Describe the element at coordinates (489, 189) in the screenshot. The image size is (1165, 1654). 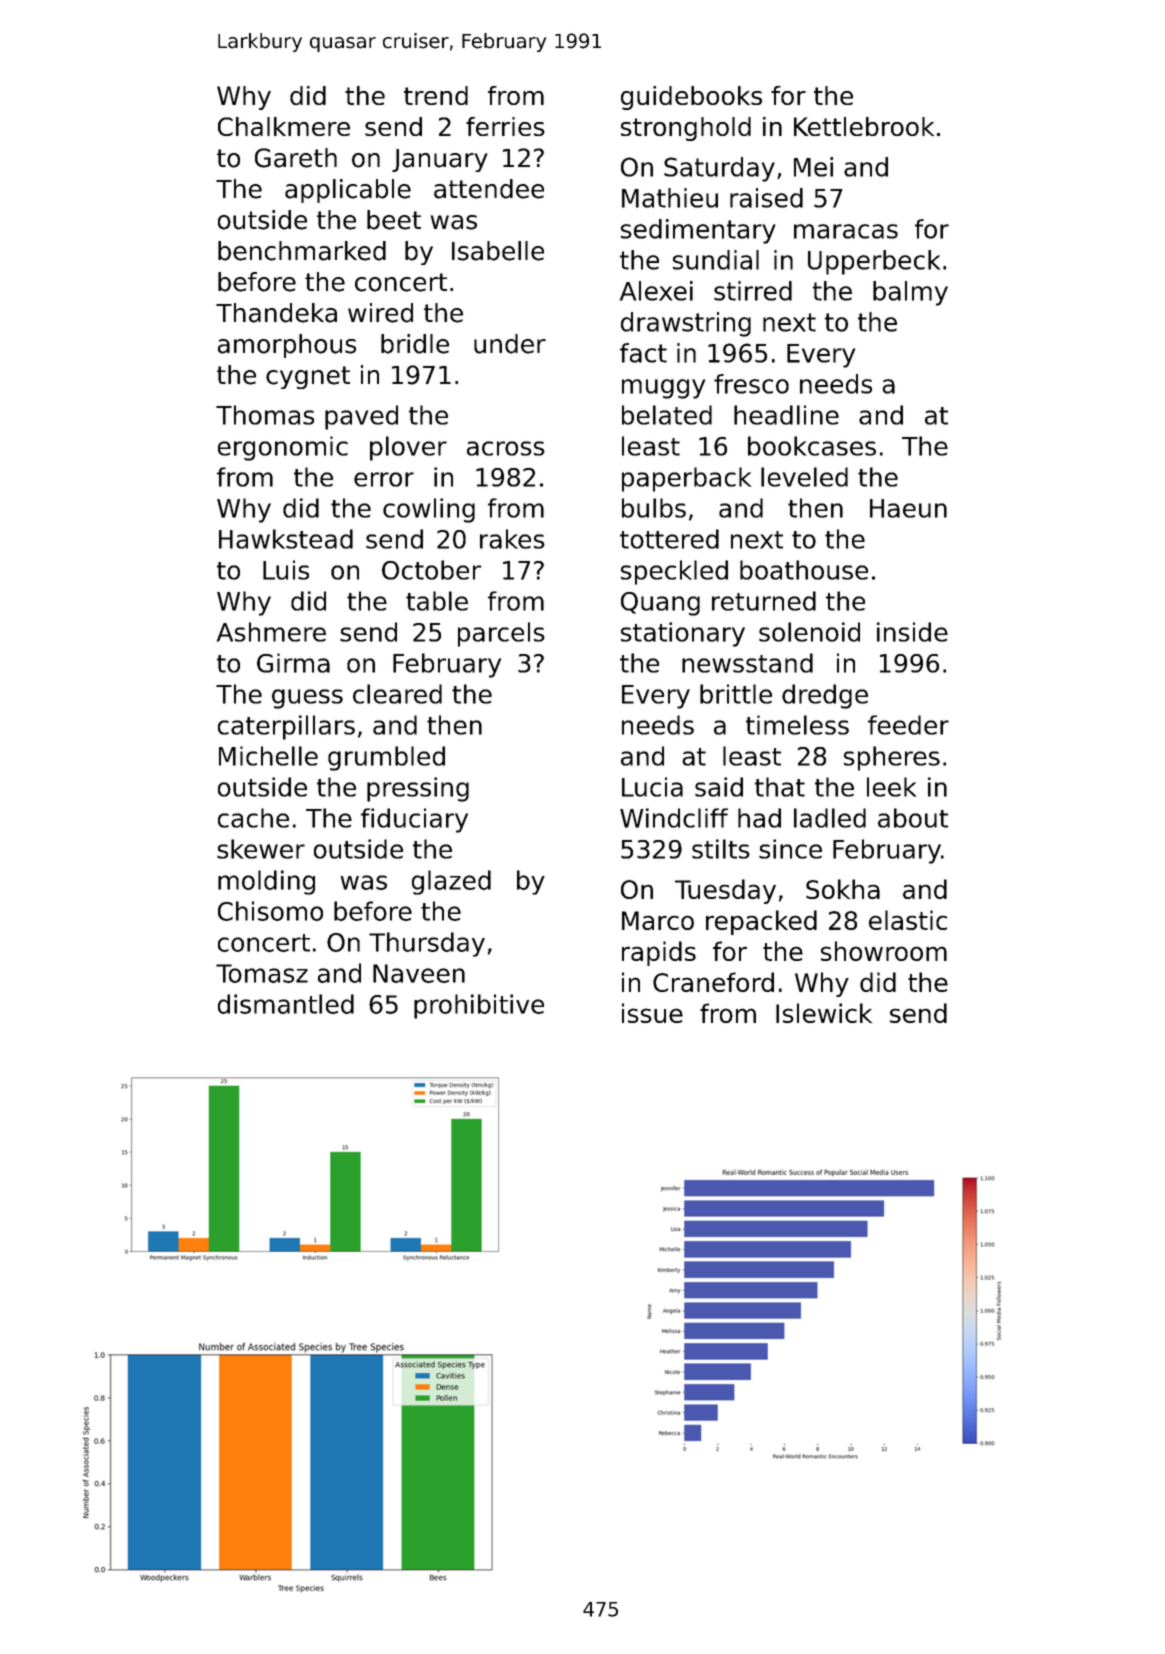
I see `attendee` at that location.
